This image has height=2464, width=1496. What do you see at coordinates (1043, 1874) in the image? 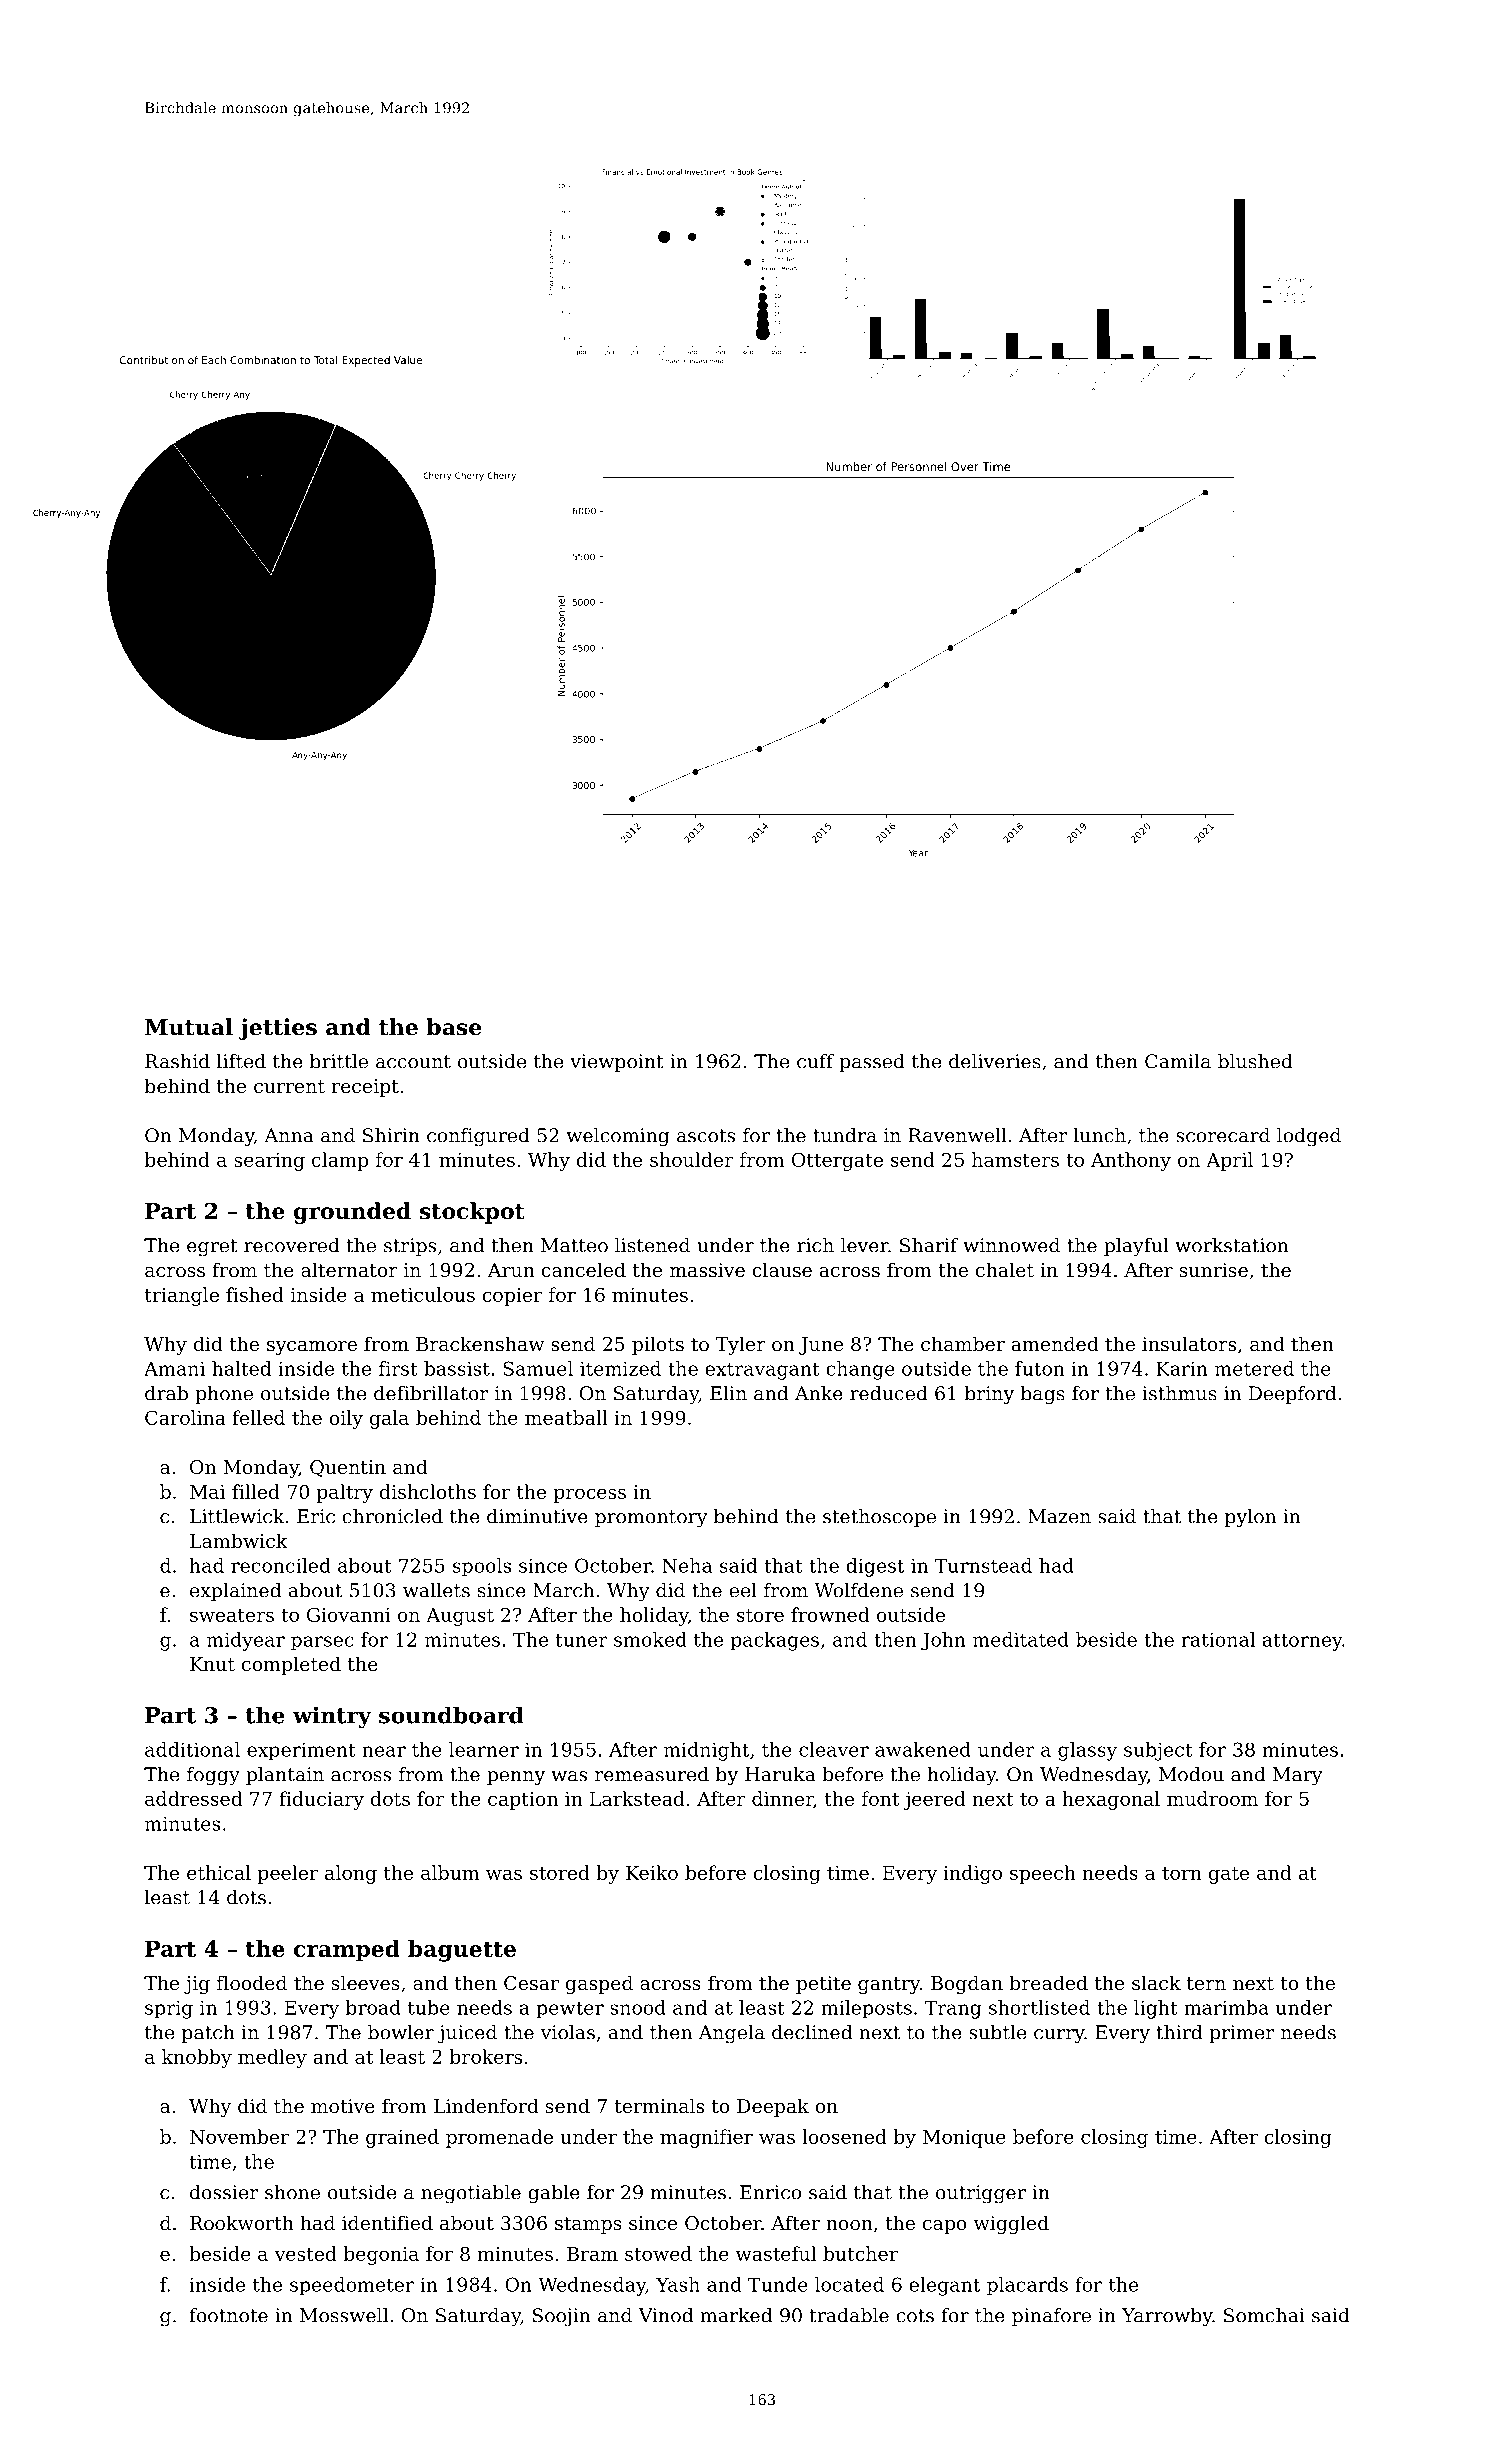
I see `speech` at bounding box center [1043, 1874].
